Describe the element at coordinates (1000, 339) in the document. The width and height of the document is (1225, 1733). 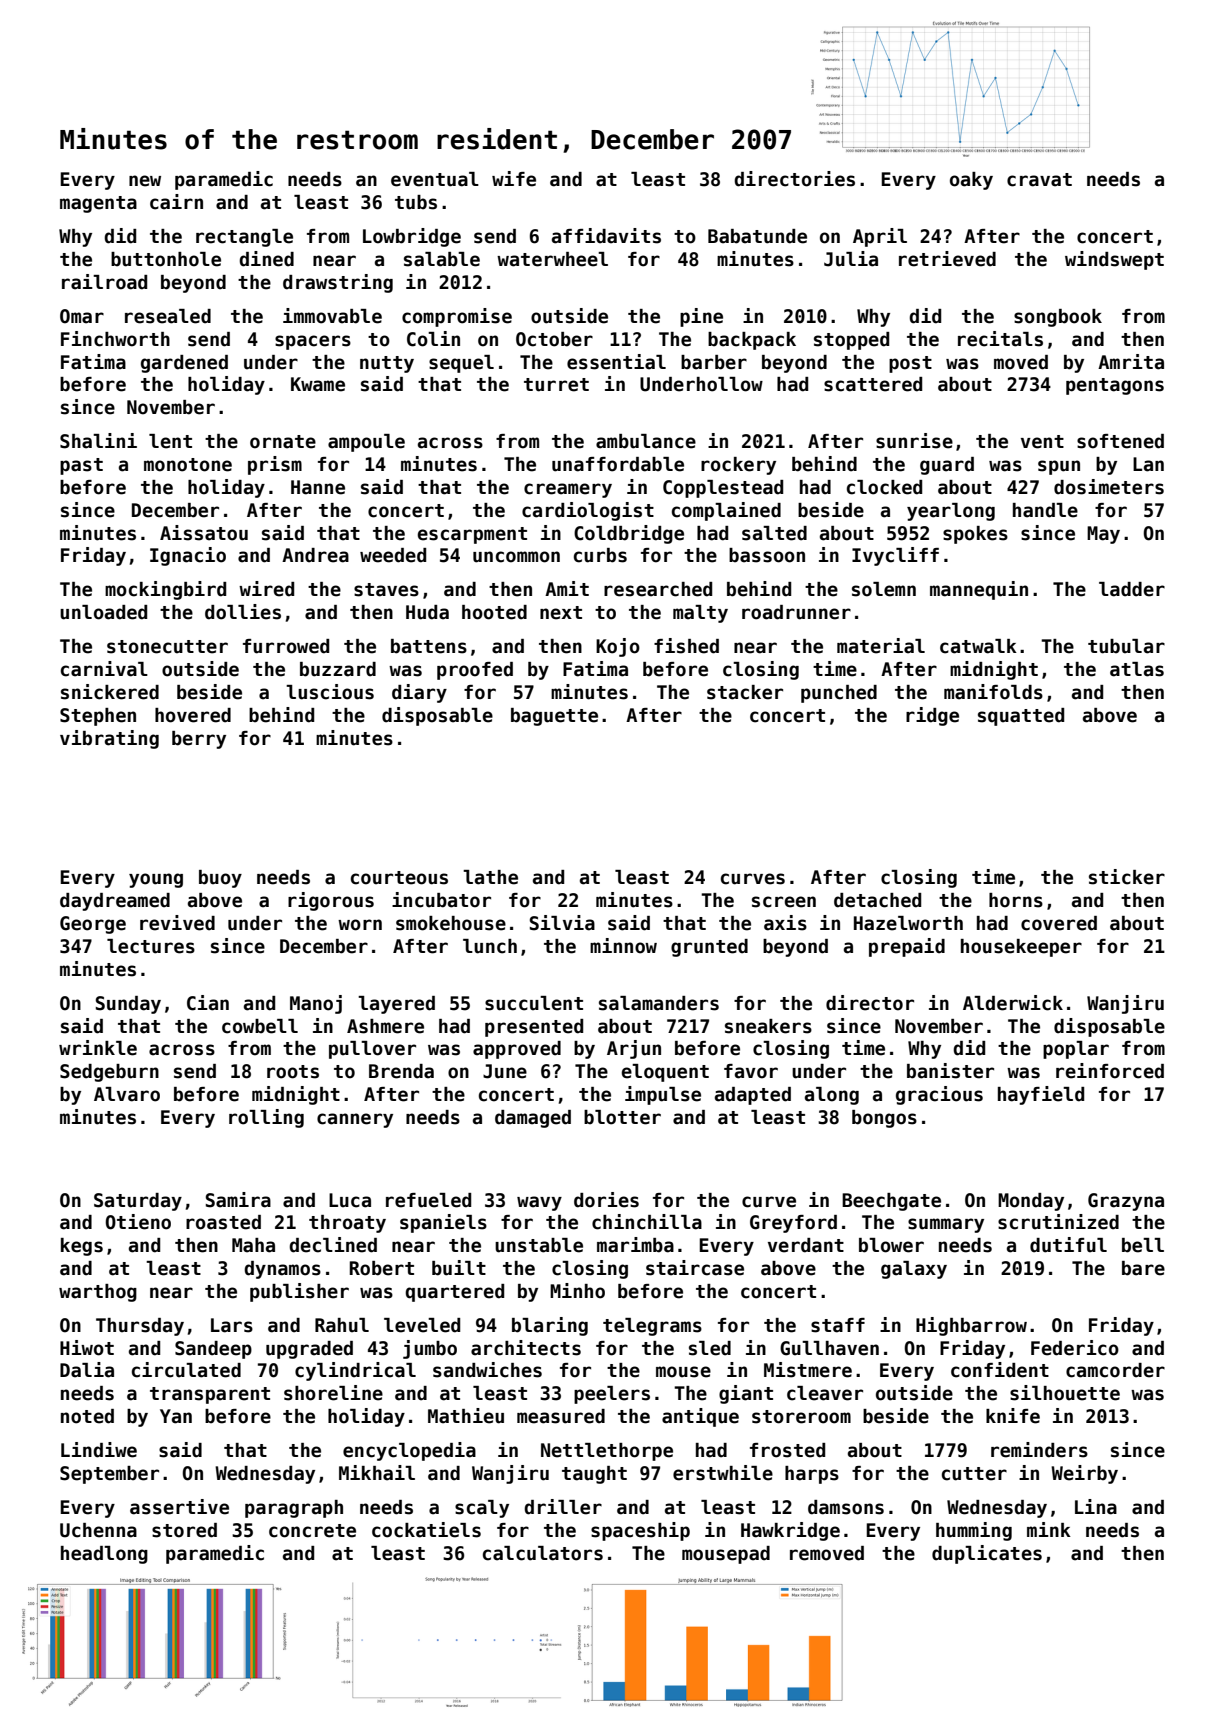
I see `recitals` at that location.
